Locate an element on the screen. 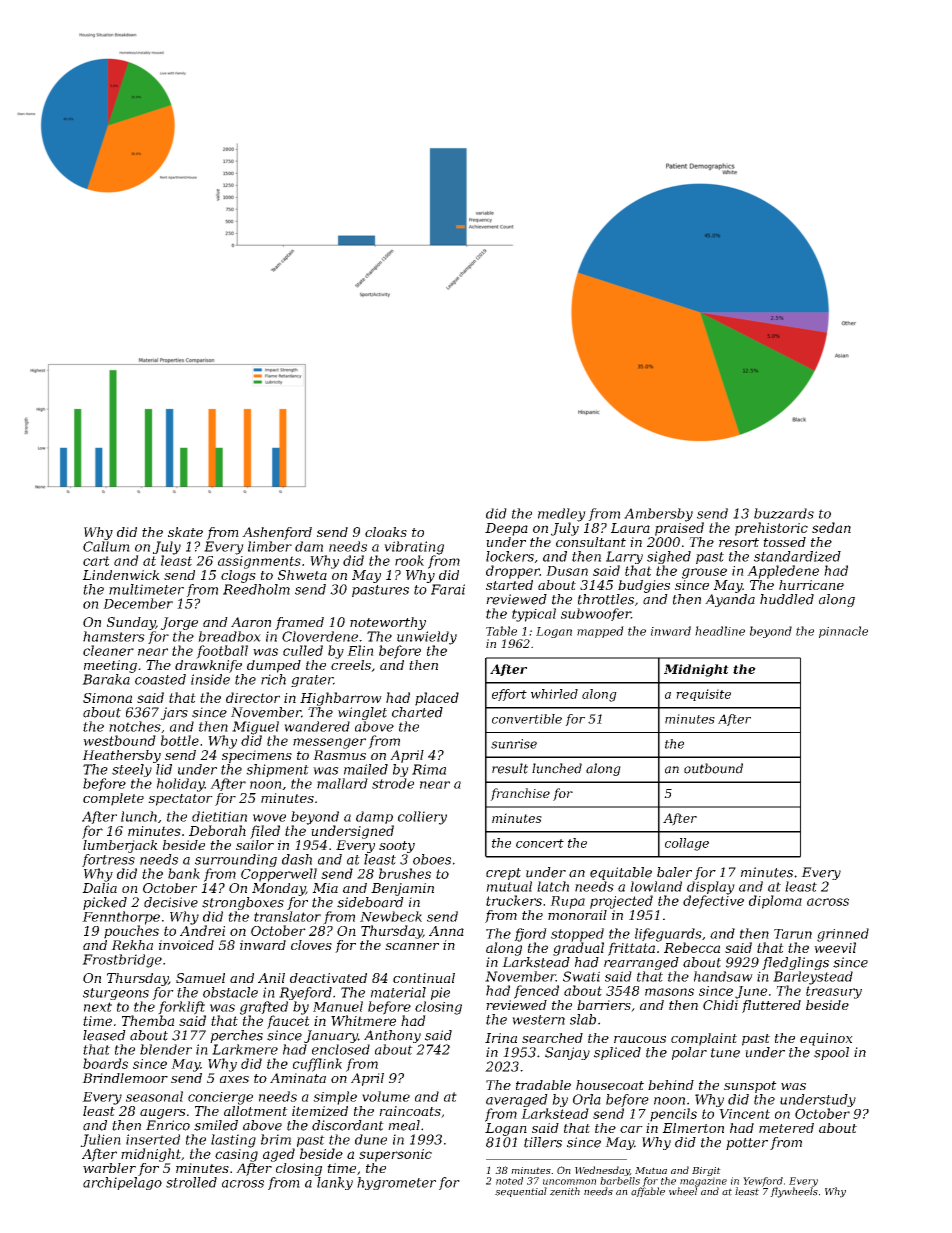 Image resolution: width=952 pixels, height=1233 pixels. baler is located at coordinates (674, 872).
